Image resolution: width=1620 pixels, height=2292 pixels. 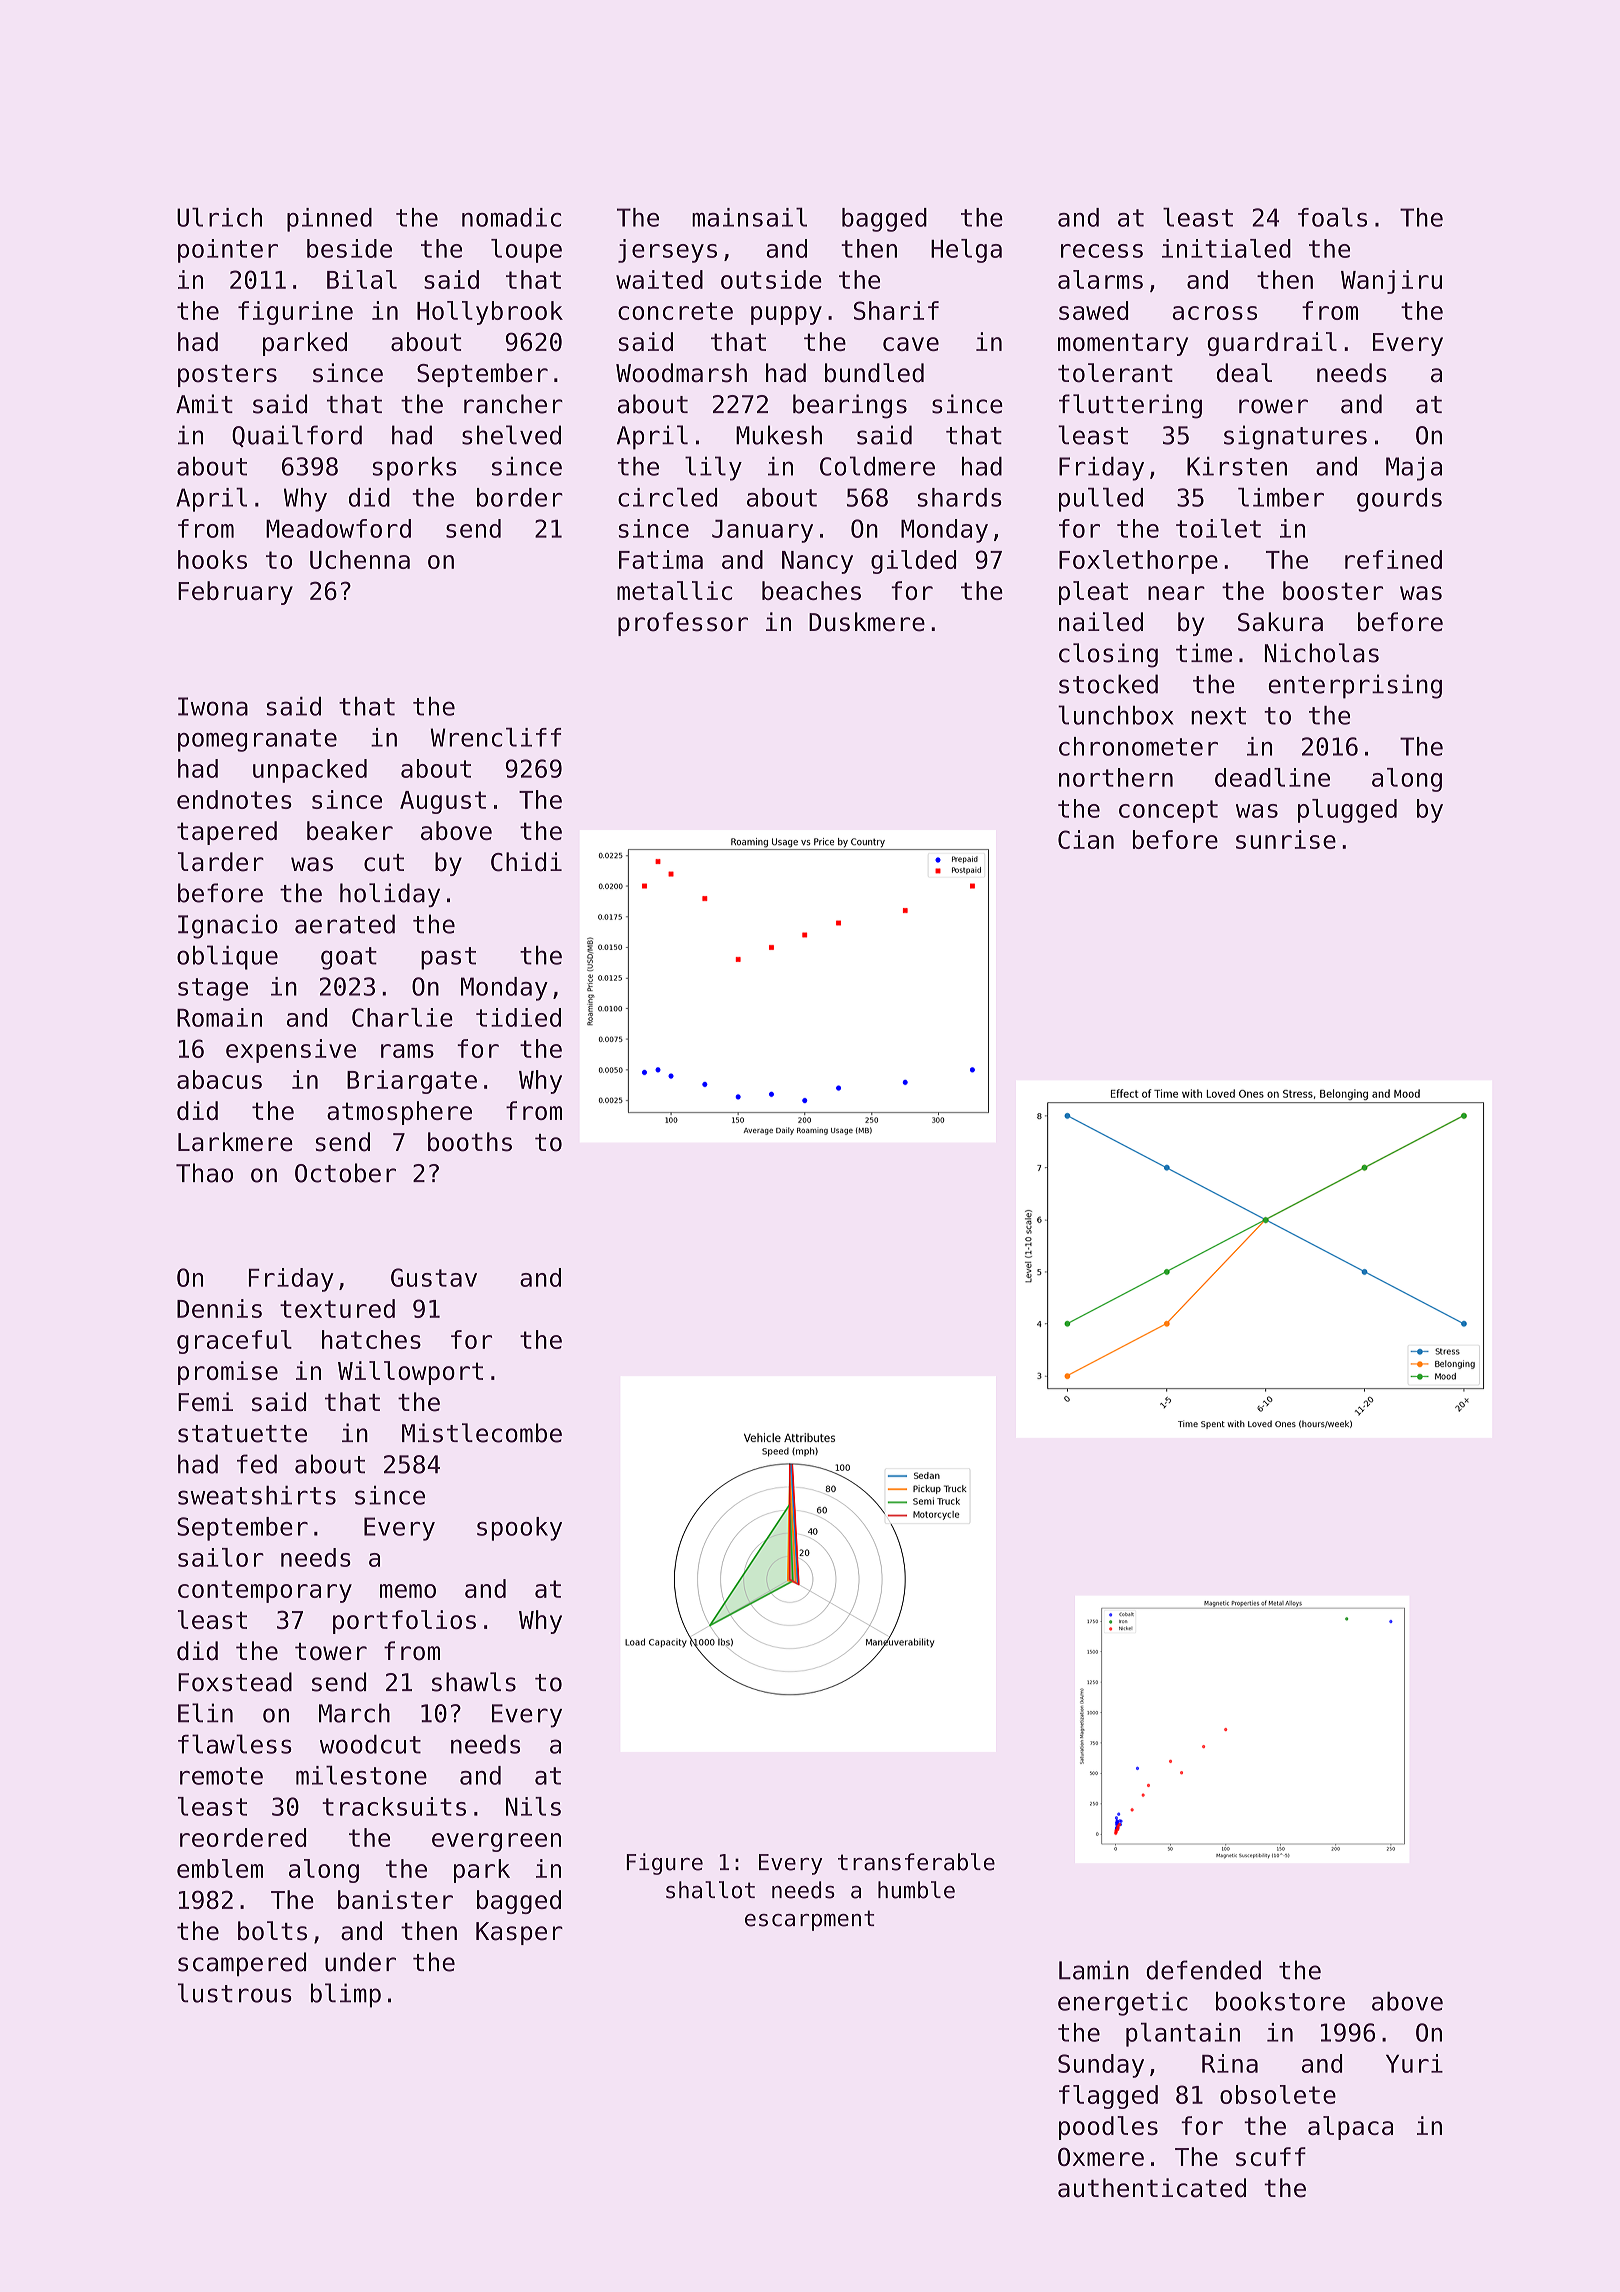 I want to click on defended, so click(x=1203, y=1970).
